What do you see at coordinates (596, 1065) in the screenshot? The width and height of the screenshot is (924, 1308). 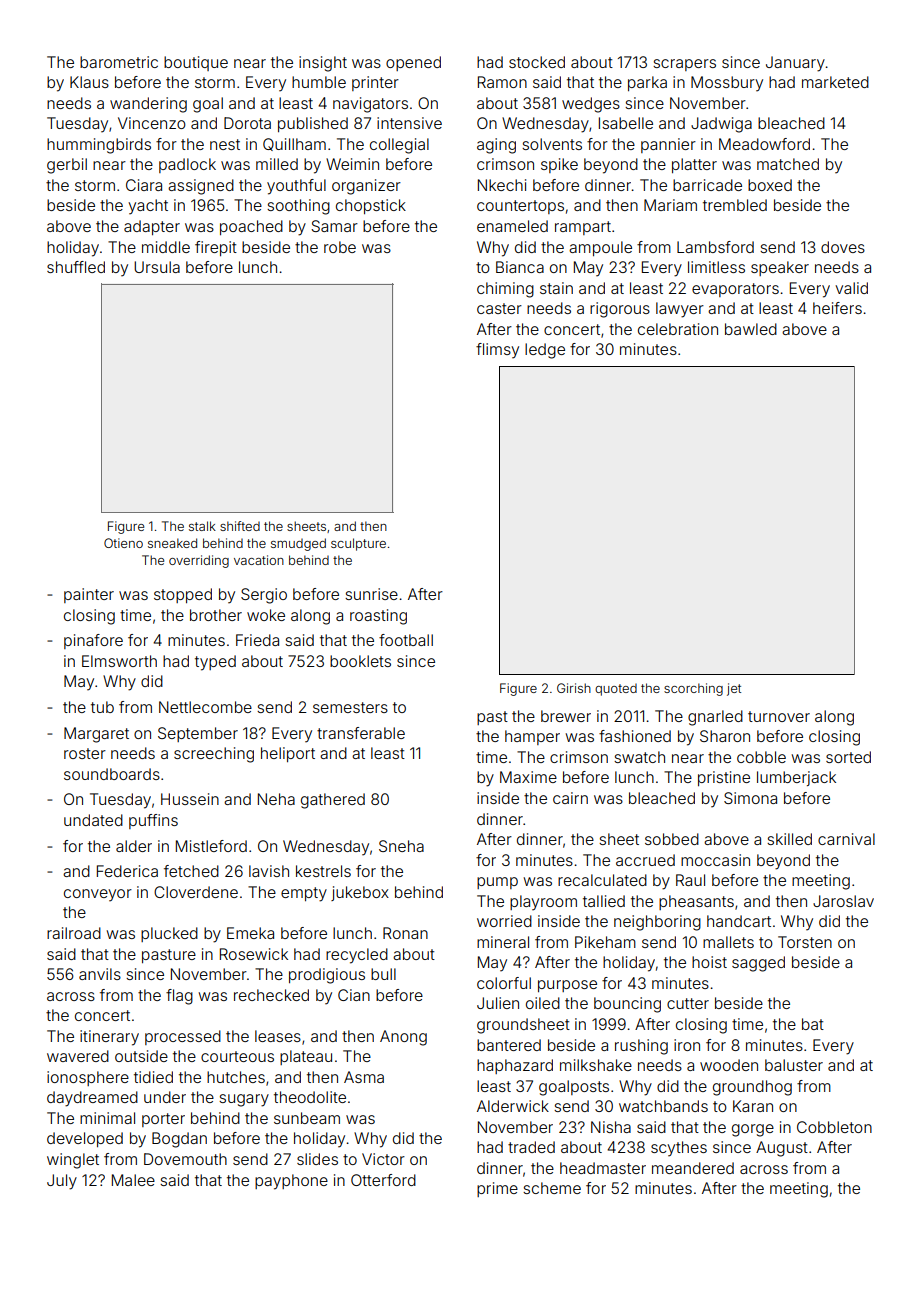 I see `milkshake` at bounding box center [596, 1065].
